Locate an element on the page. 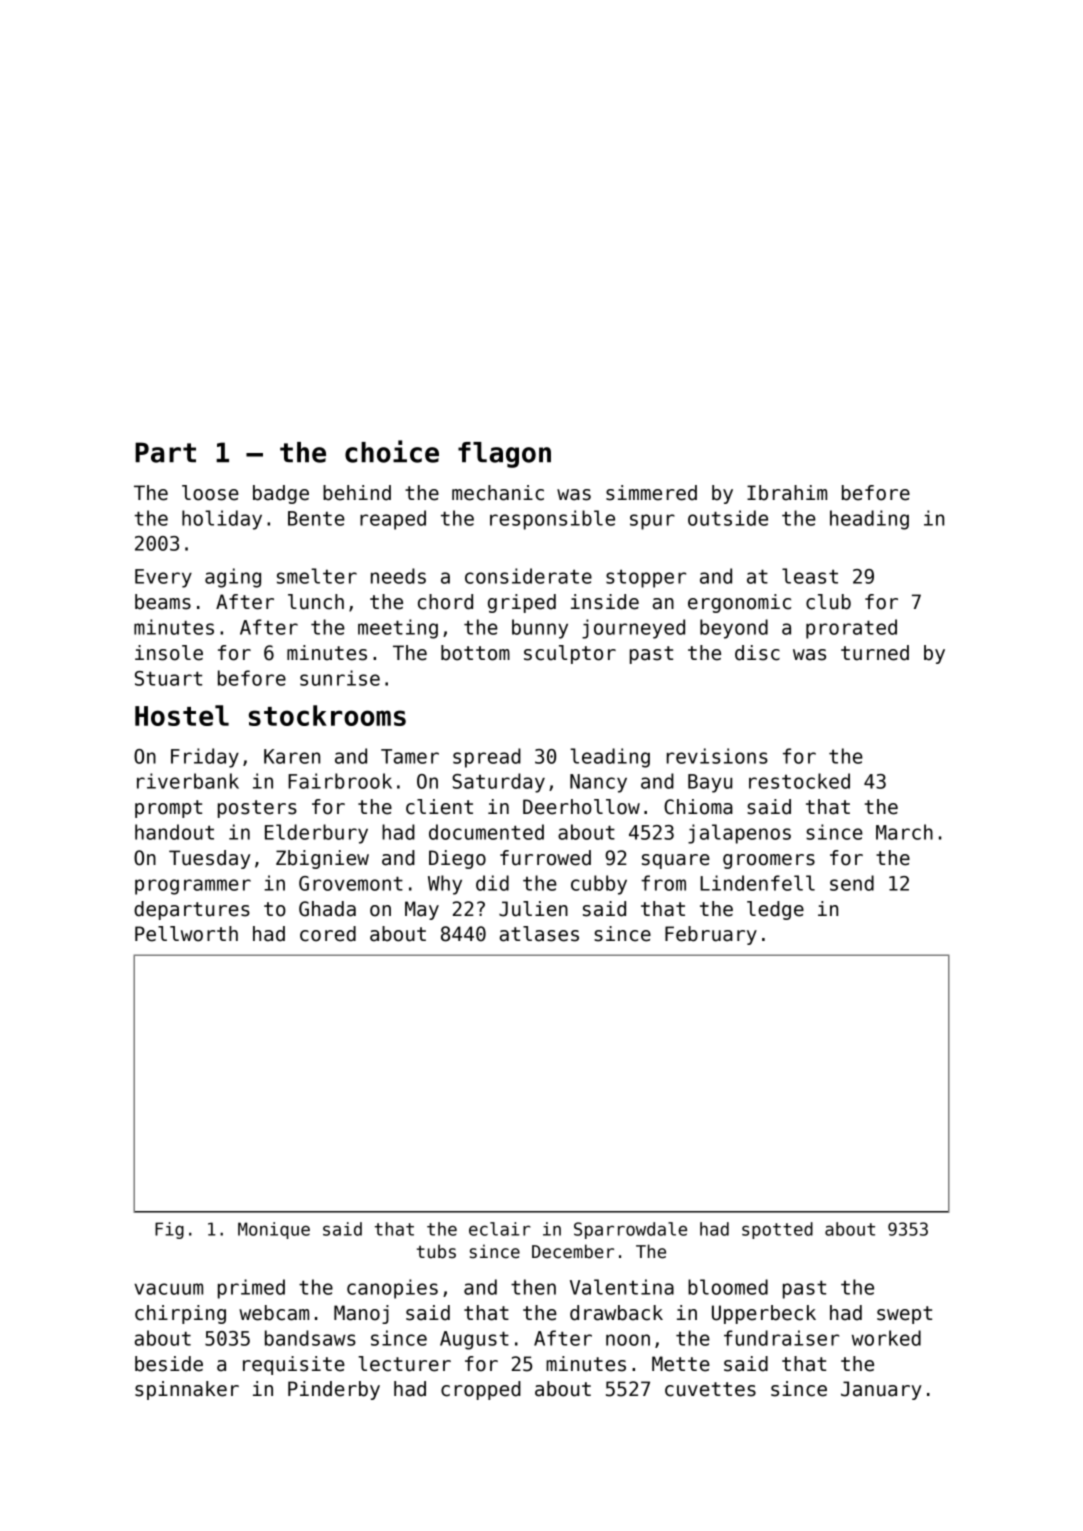 The height and width of the image is (1531, 1083). cuvettes is located at coordinates (710, 1389).
